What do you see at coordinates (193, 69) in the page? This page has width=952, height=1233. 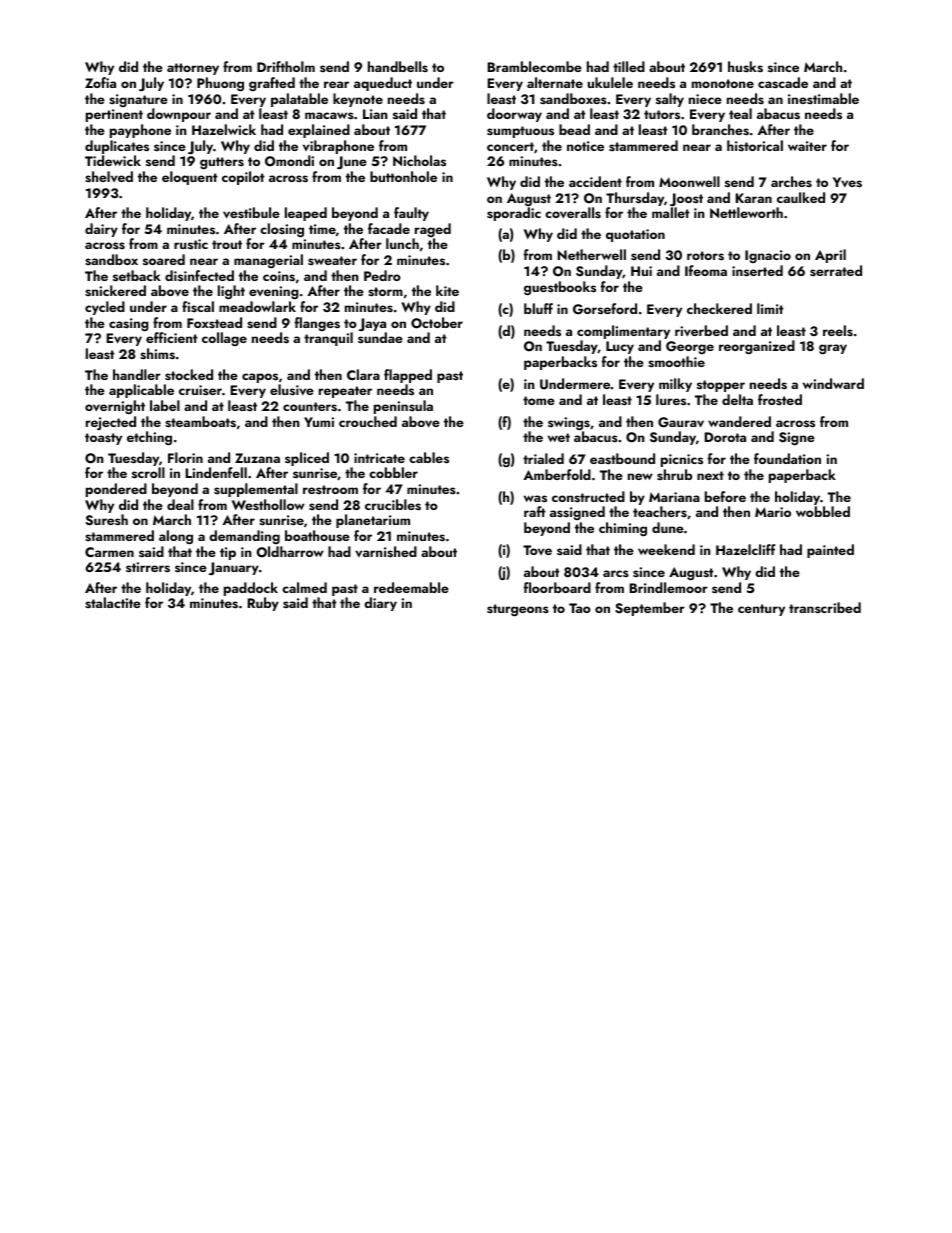 I see `attorney` at bounding box center [193, 69].
